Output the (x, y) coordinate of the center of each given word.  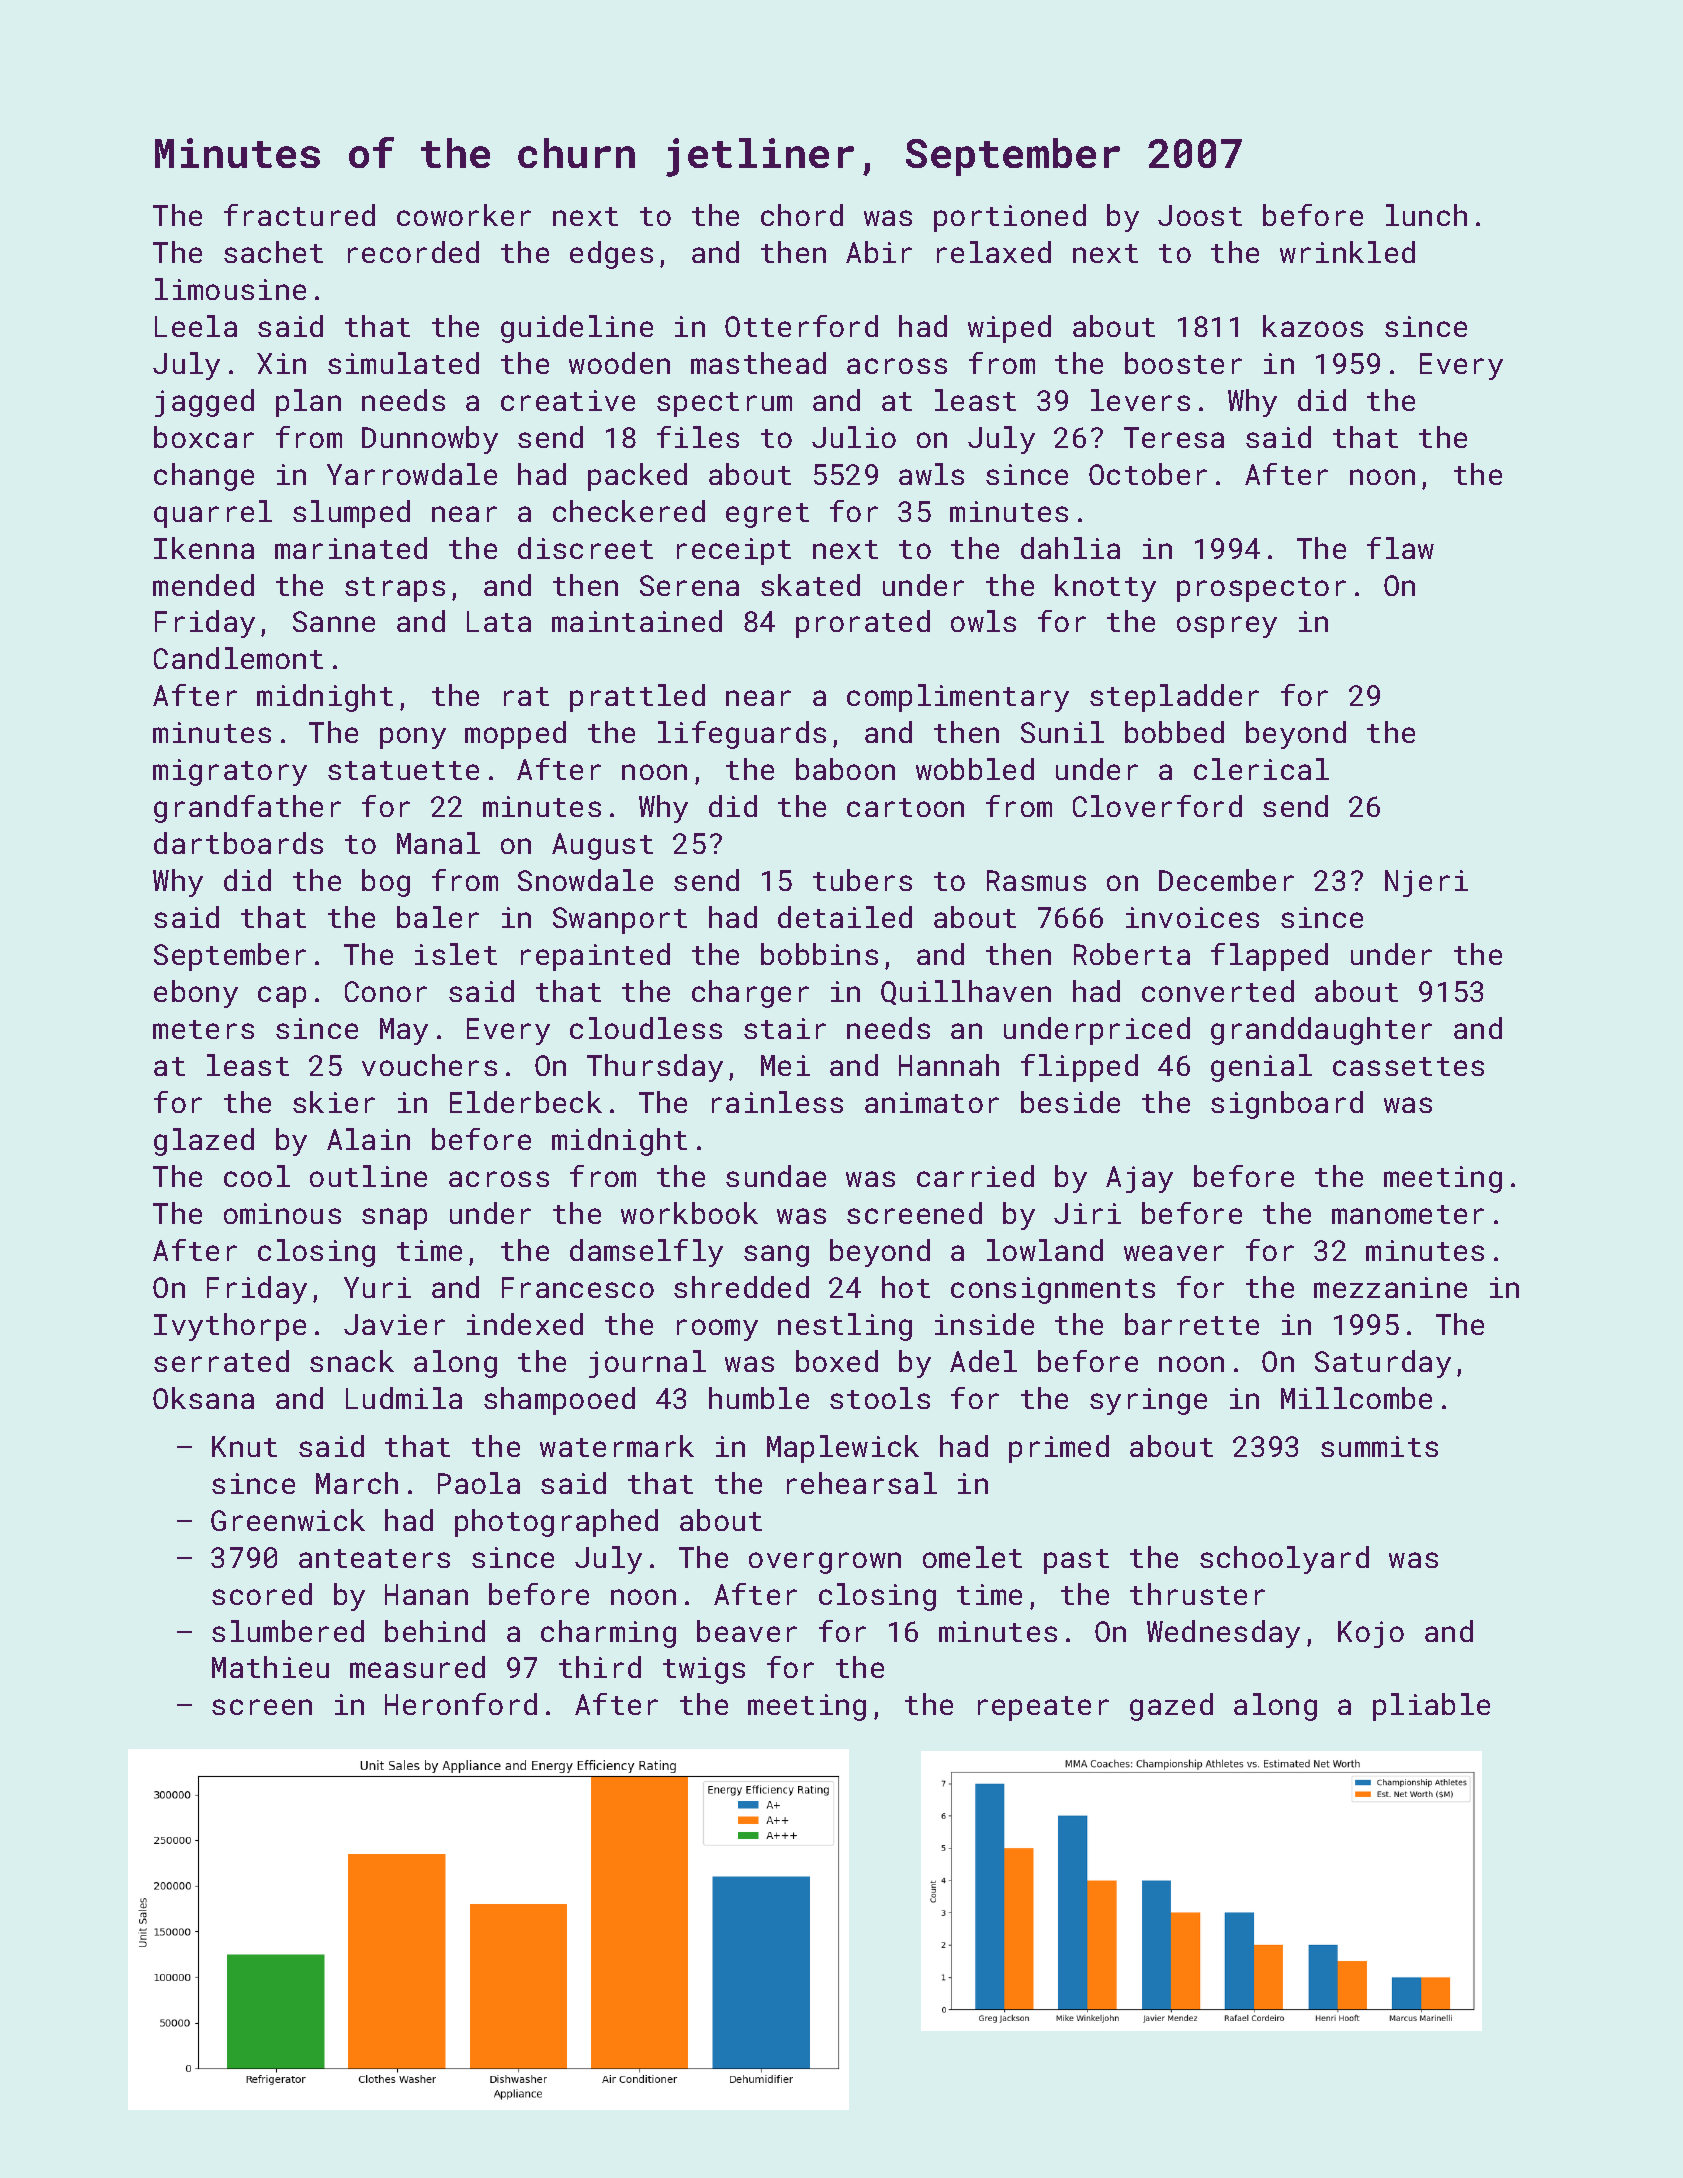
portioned (1010, 218)
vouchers (429, 1065)
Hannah (949, 1065)
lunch (1426, 215)
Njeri (1426, 883)
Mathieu (270, 1667)
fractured (299, 215)
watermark (617, 1446)
